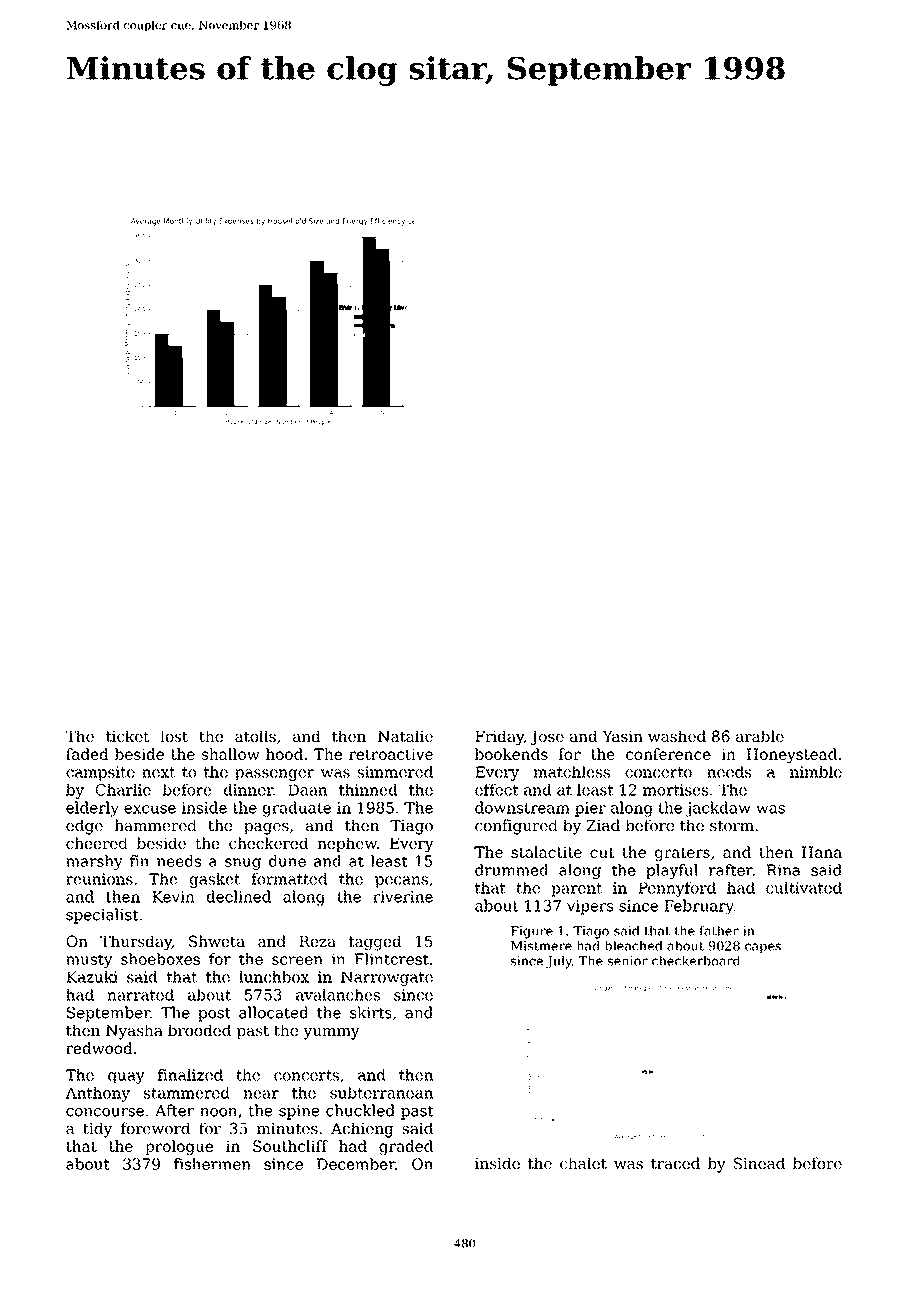 The image size is (908, 1316). I want to click on vipers, so click(590, 907).
